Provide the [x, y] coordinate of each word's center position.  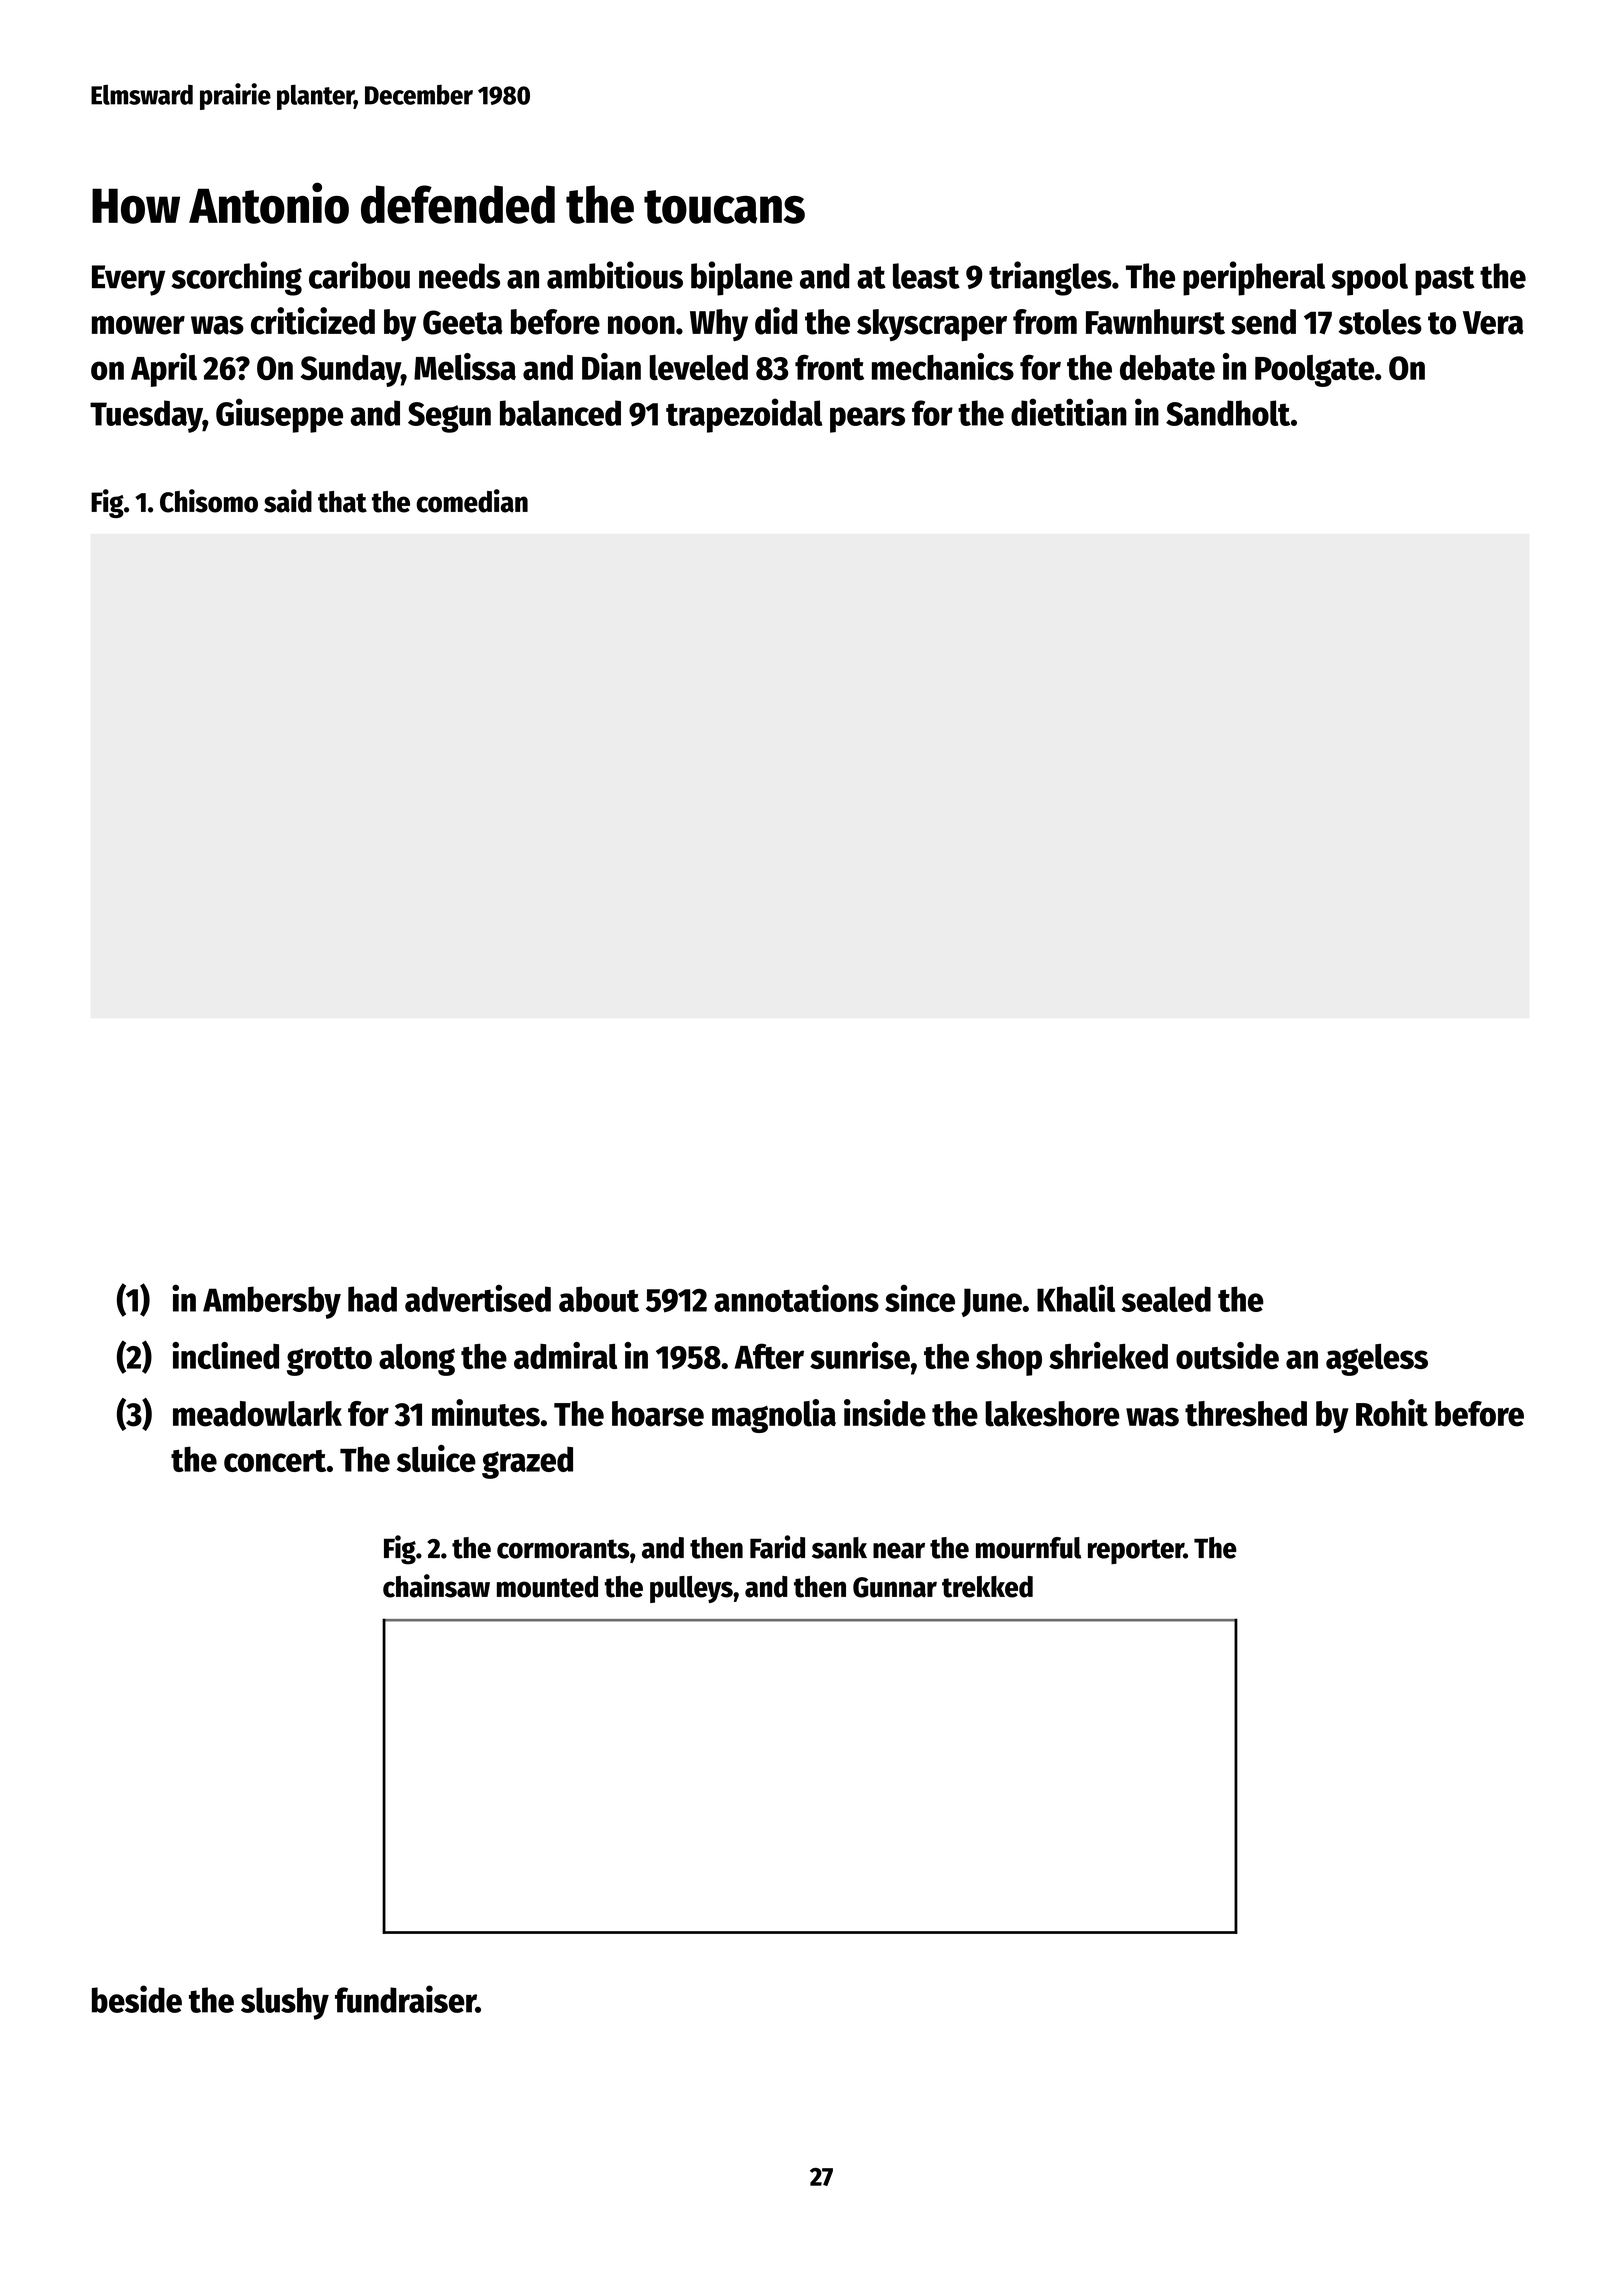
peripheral [1254, 278]
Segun [449, 417]
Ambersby [272, 1302]
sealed [1166, 1299]
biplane [742, 278]
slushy [285, 2003]
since [920, 1298]
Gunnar [895, 1587]
